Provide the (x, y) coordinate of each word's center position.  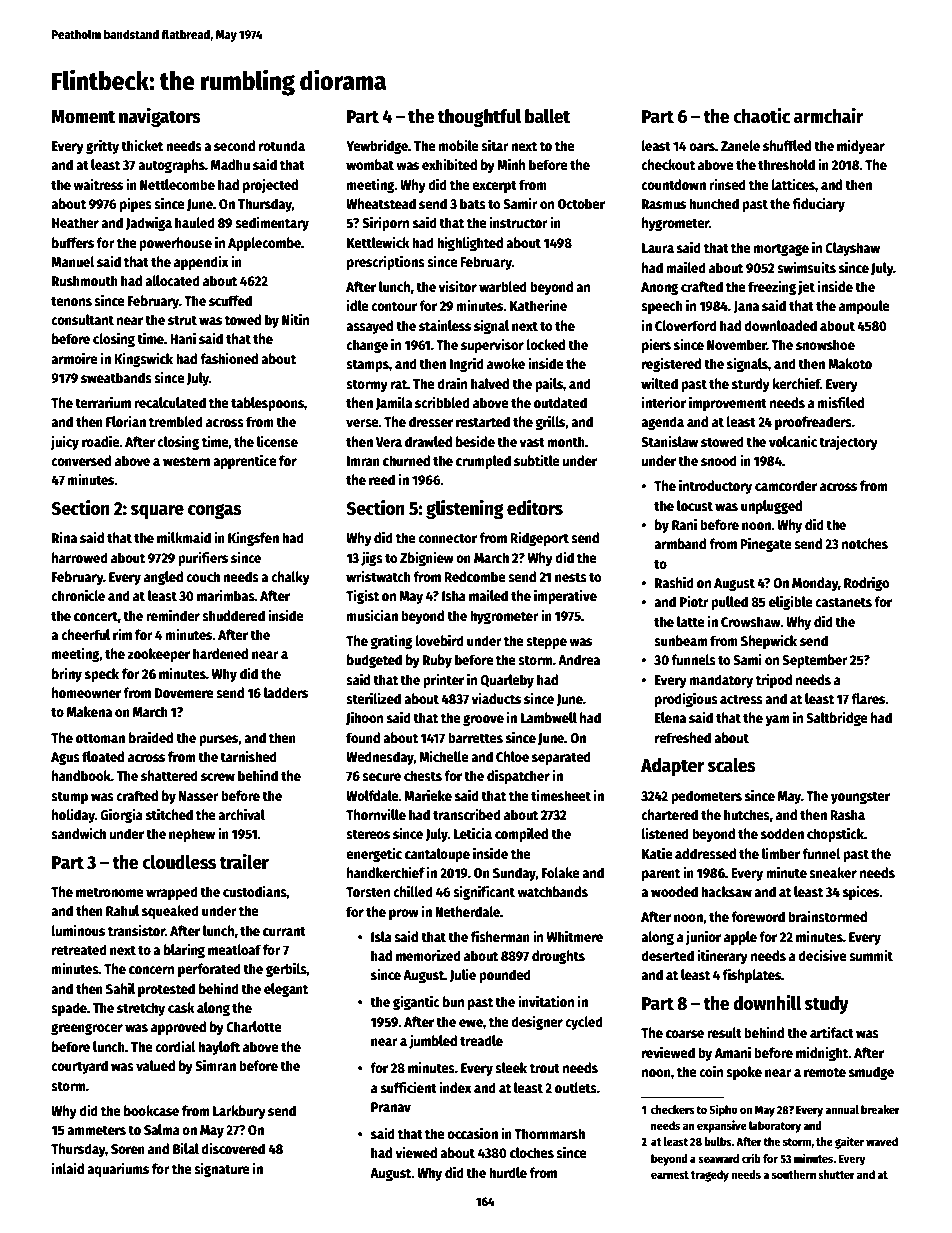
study (827, 1005)
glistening (465, 509)
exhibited (449, 164)
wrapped (172, 893)
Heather (75, 222)
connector (447, 538)
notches (865, 543)
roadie (100, 441)
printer (443, 680)
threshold (786, 164)
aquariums (118, 1169)
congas (215, 511)
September (814, 661)
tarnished (248, 756)
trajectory (848, 442)
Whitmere (575, 936)
